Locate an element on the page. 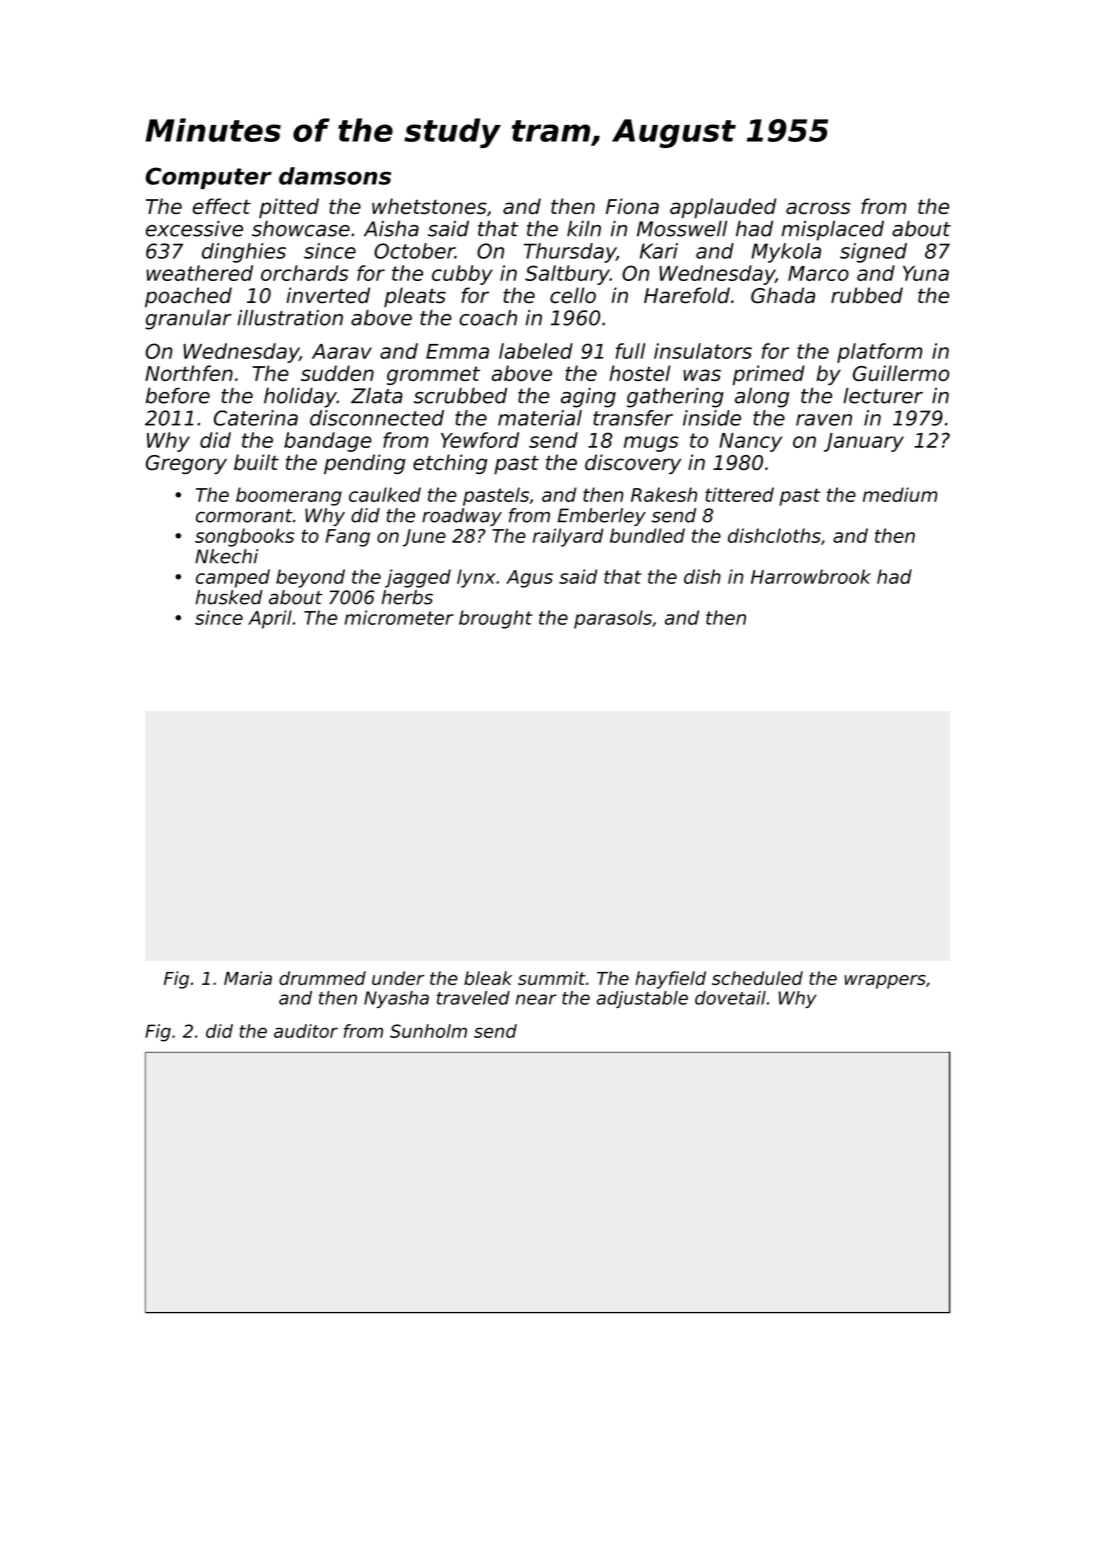  pleats is located at coordinates (415, 297).
